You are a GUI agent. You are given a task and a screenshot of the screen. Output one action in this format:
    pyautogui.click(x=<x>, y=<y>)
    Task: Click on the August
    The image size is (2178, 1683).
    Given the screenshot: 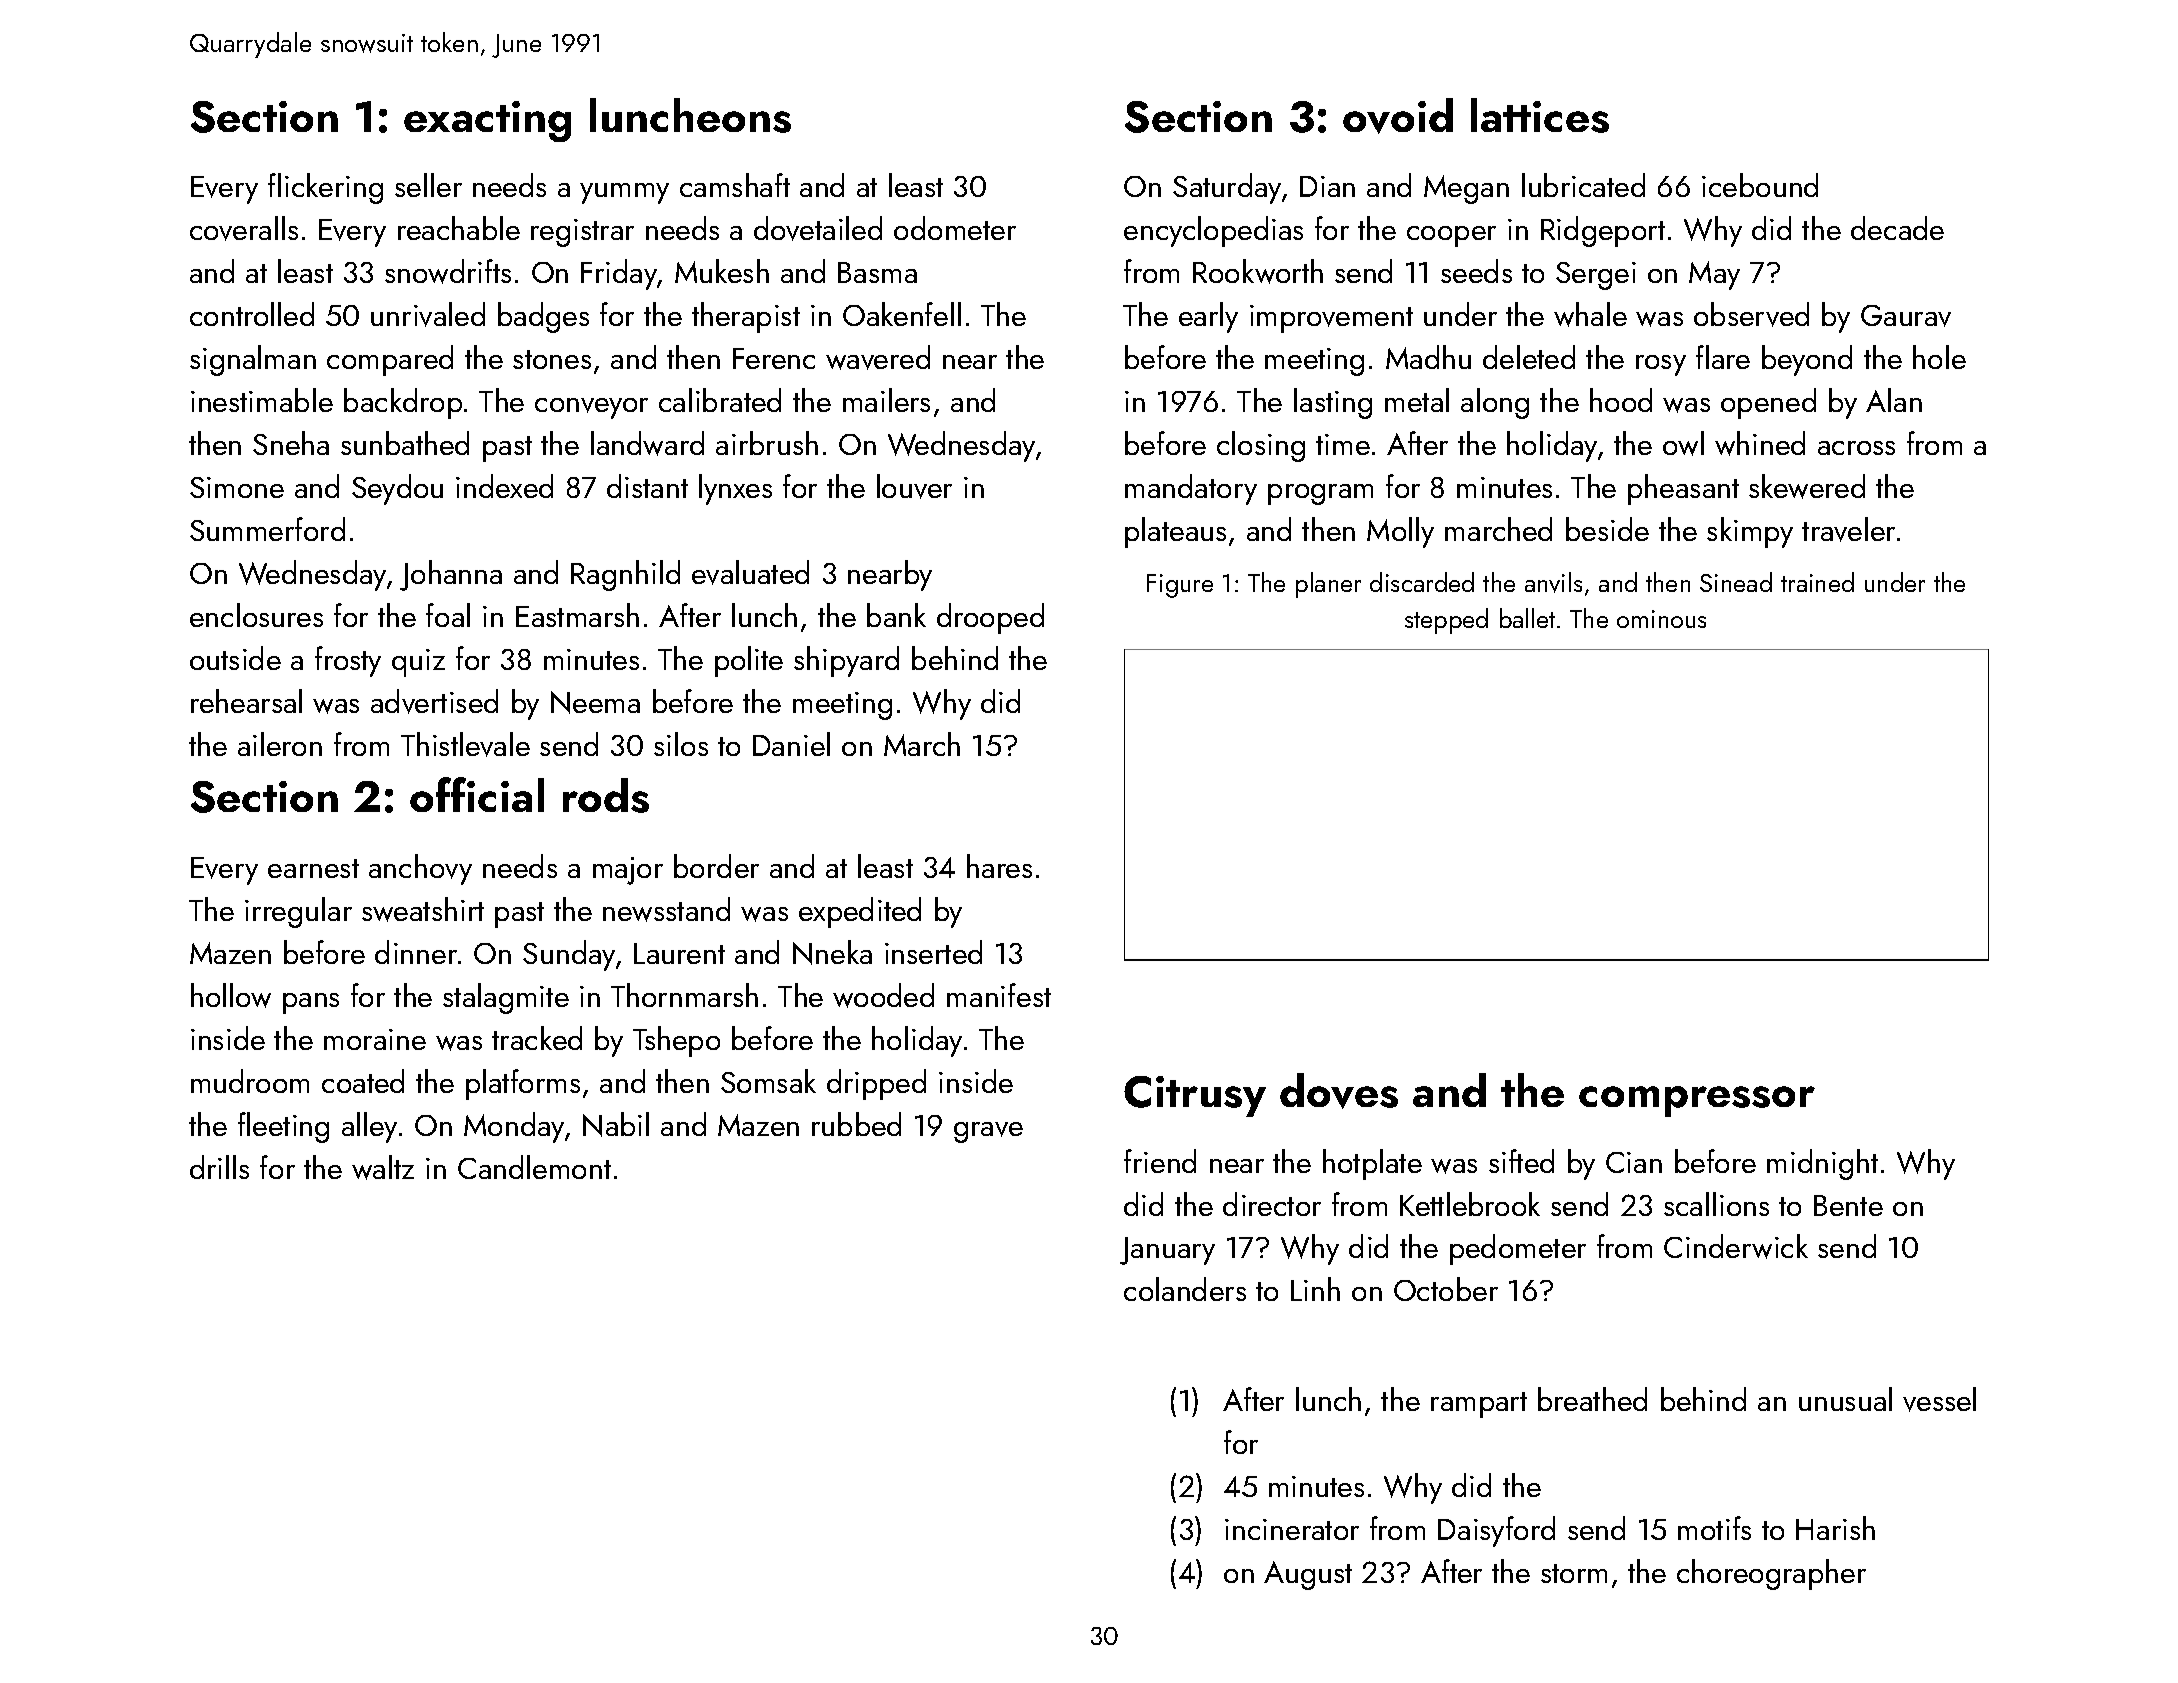 What is the action you would take?
    pyautogui.click(x=1308, y=1575)
